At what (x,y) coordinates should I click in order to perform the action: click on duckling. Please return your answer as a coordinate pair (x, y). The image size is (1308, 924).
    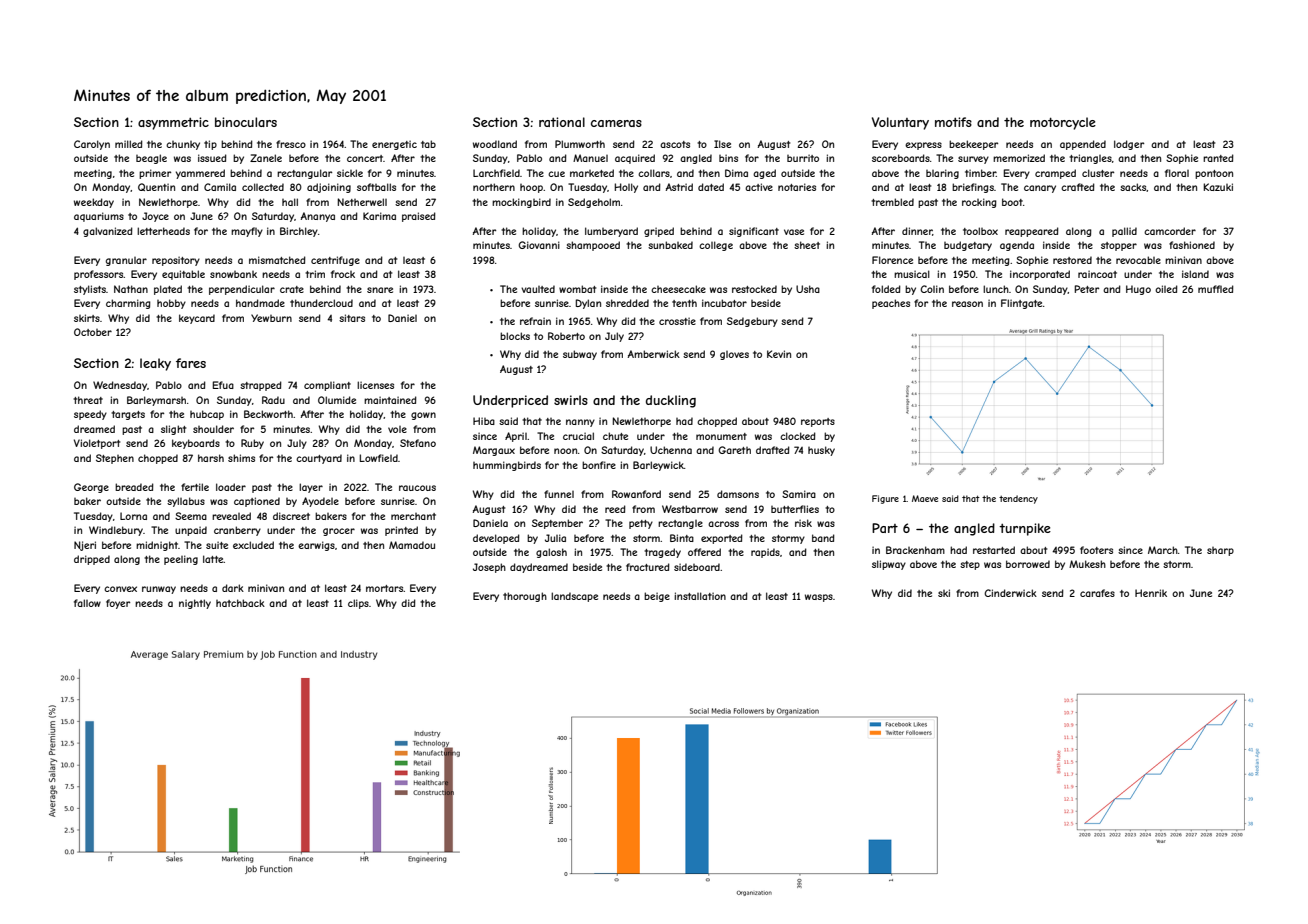
    Looking at the image, I should click on (671, 401).
